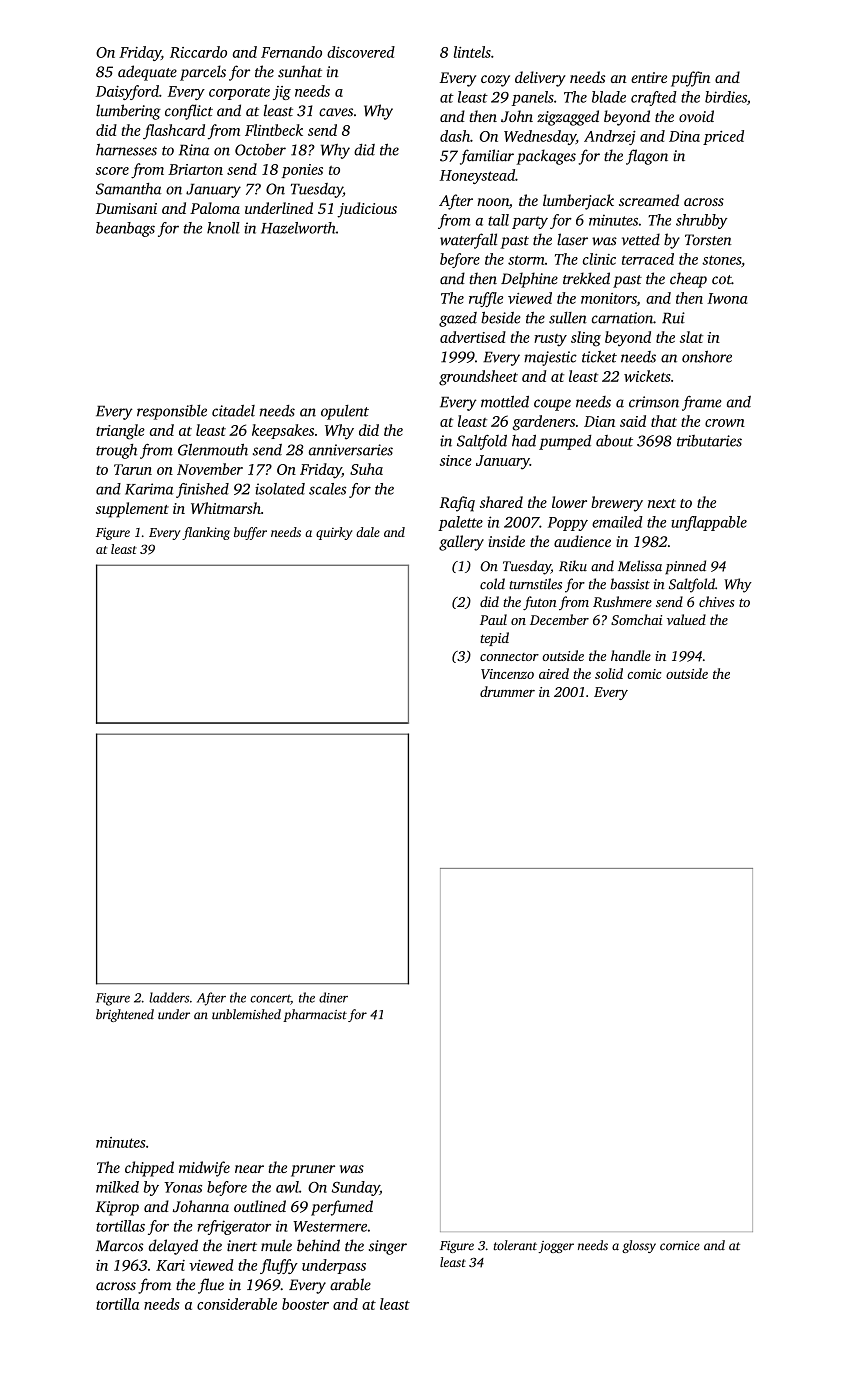 The image size is (849, 1400). What do you see at coordinates (556, 1247) in the screenshot?
I see `jogger` at bounding box center [556, 1247].
